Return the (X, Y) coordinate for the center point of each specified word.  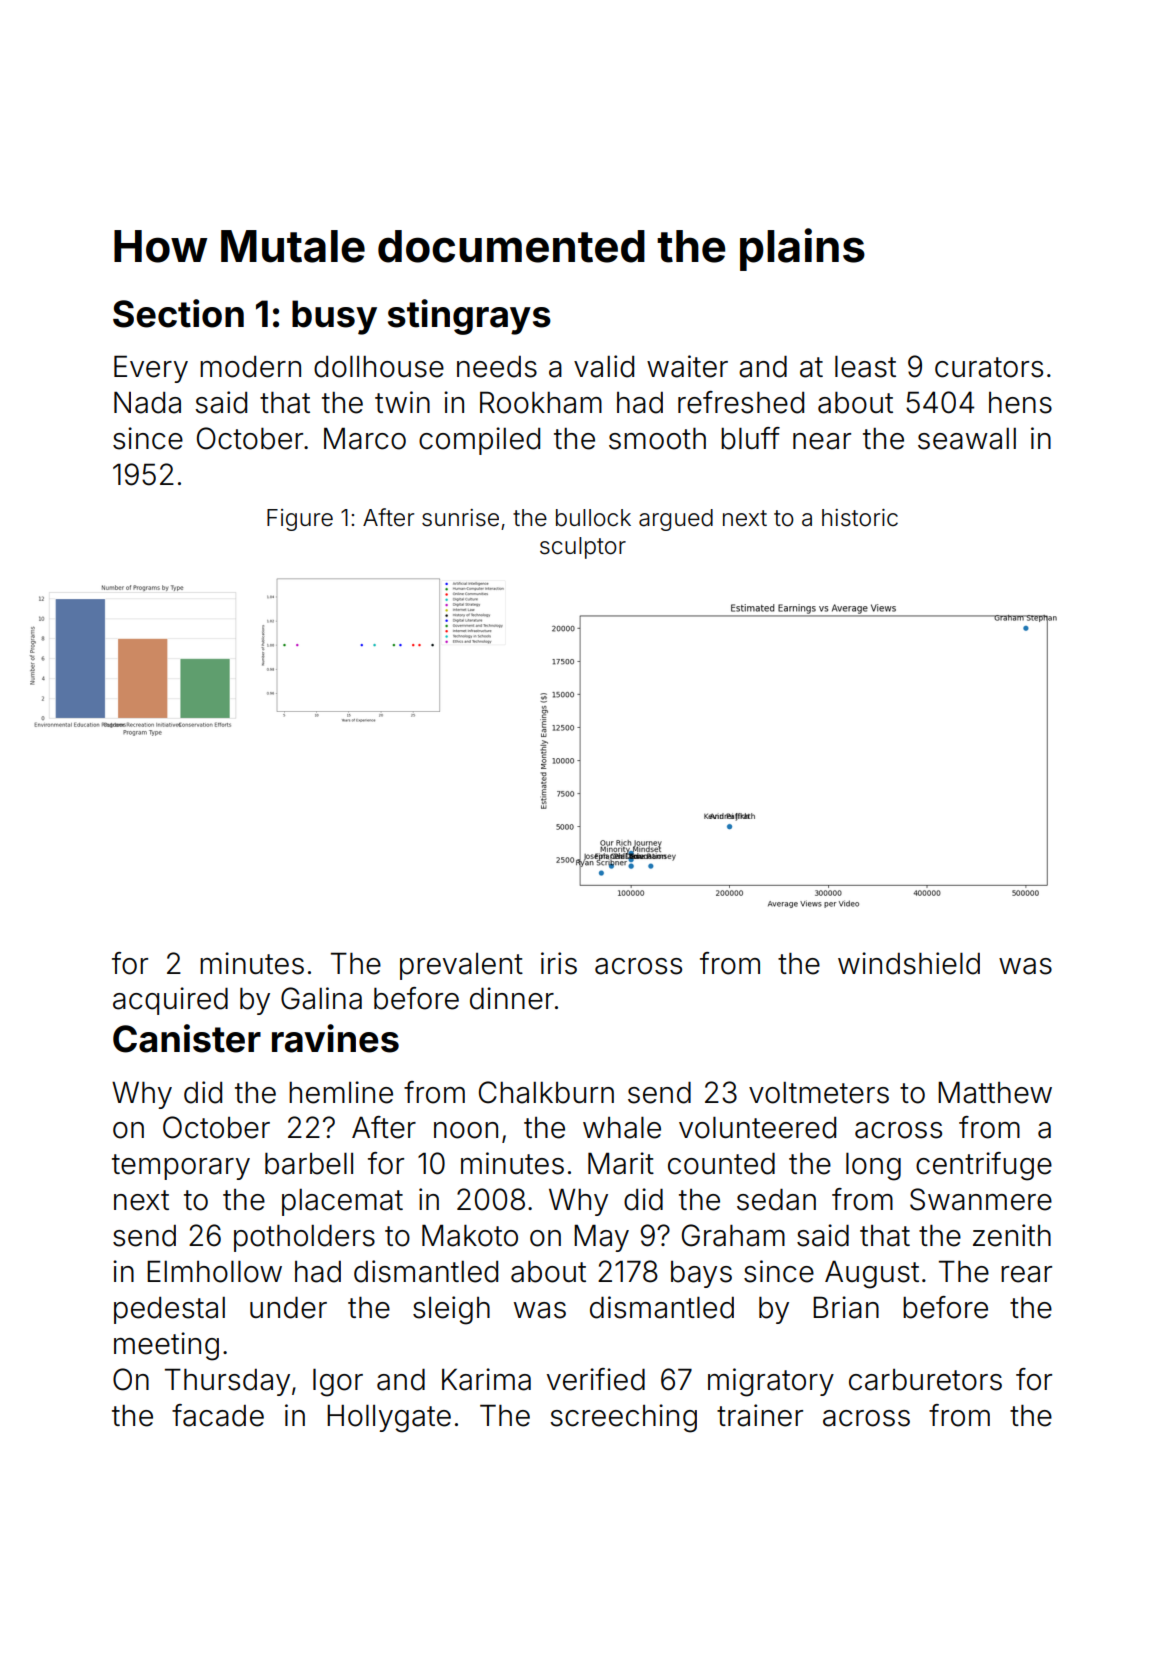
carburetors (925, 1380)
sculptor (583, 548)
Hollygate (389, 1419)
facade (218, 1415)
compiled (479, 441)
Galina (321, 998)
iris (559, 963)
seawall (967, 439)
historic (860, 518)
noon (466, 1130)
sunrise (460, 518)
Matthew (995, 1092)
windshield (909, 963)
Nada (147, 402)
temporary (181, 1167)
